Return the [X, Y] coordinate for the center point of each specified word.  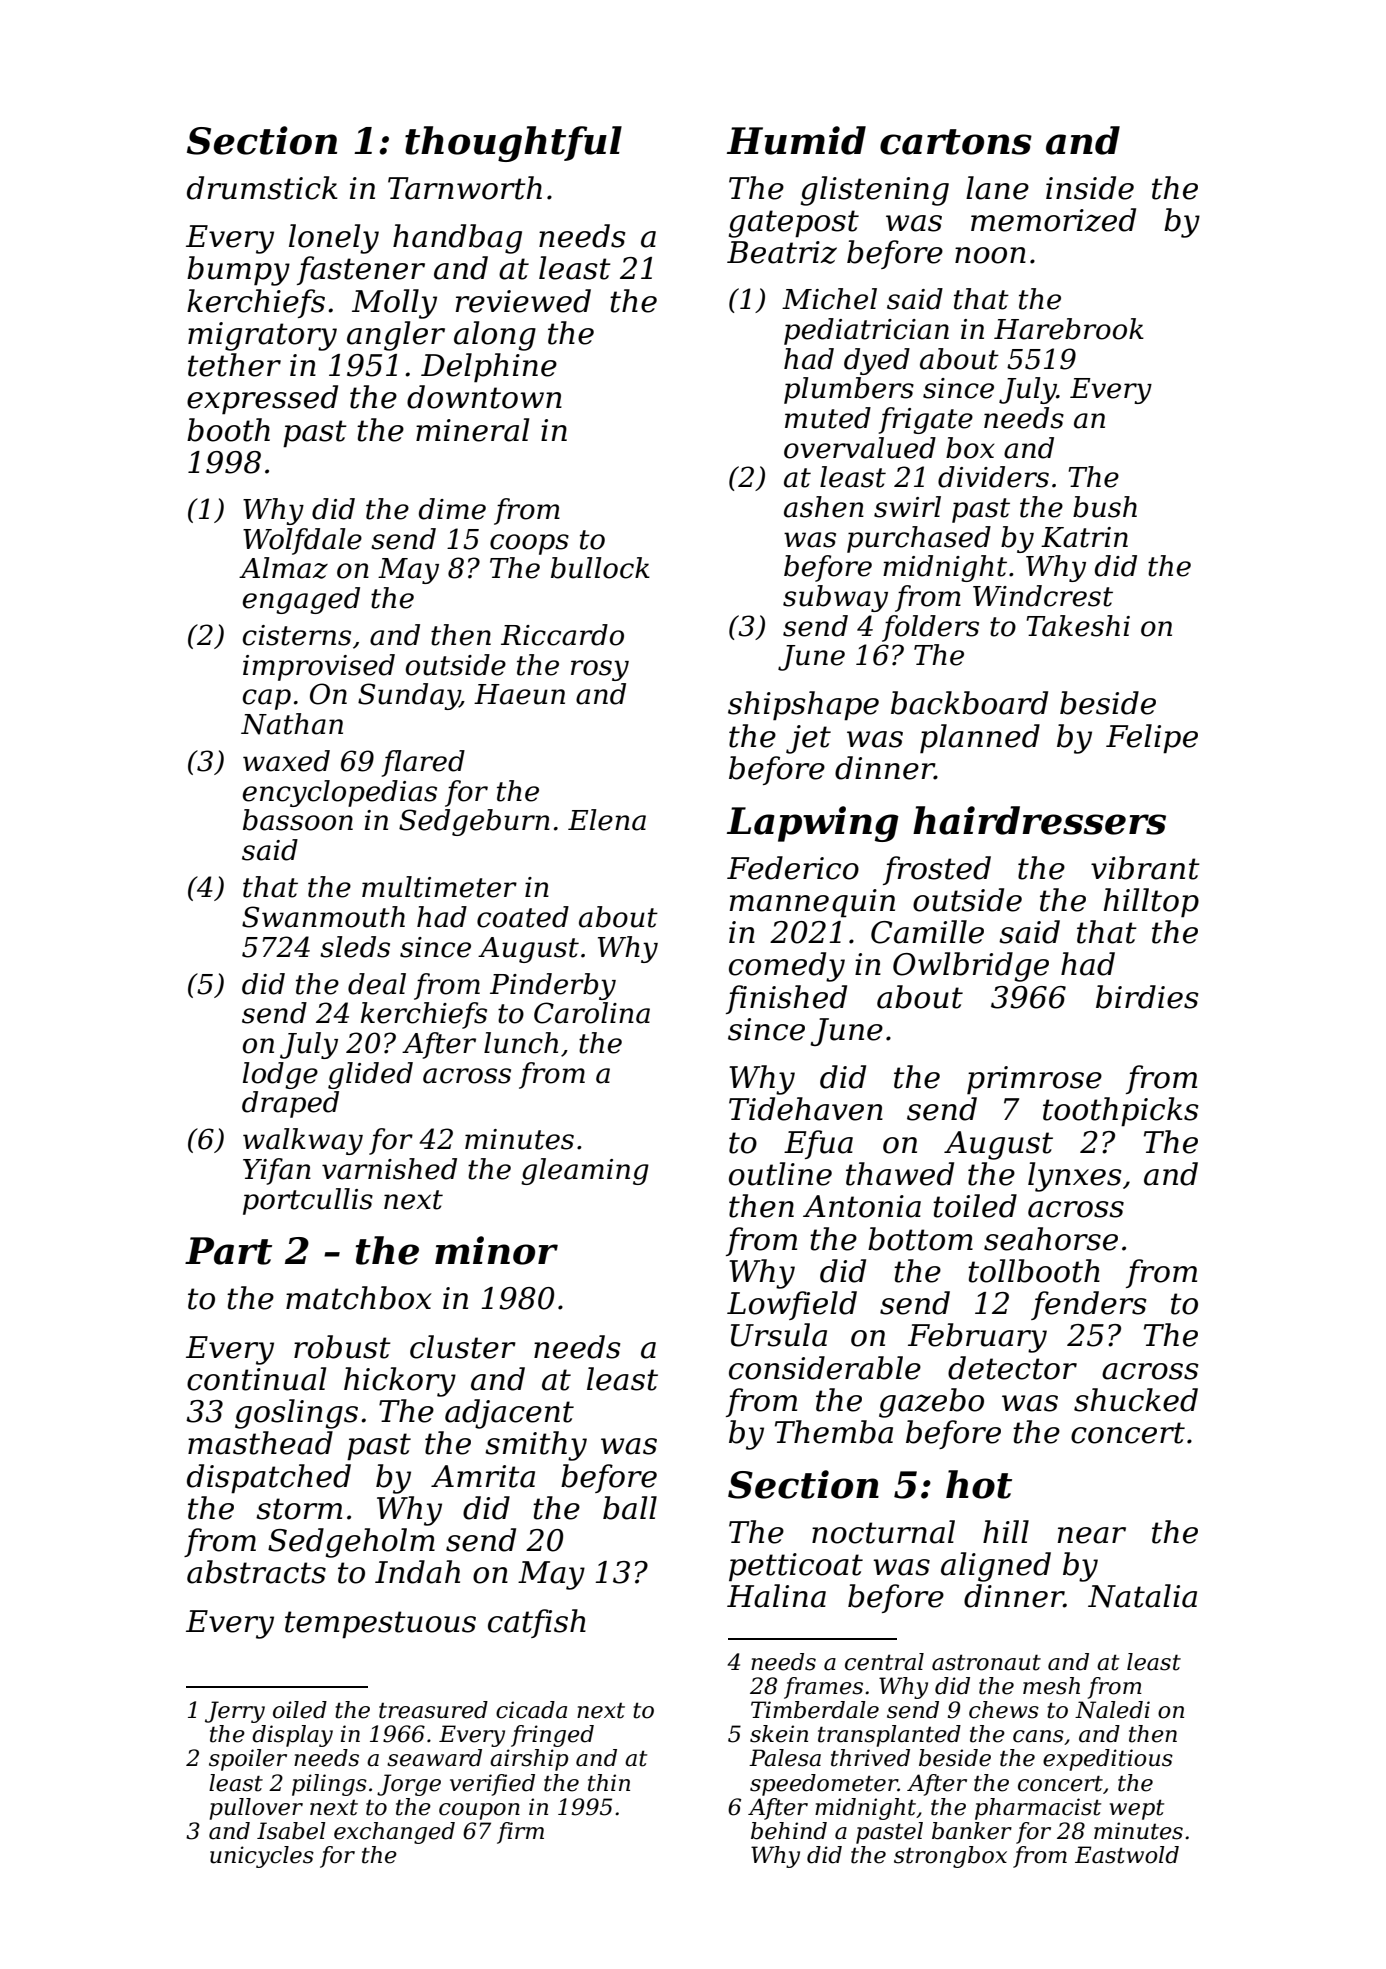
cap [267, 699]
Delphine [489, 368]
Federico [793, 868]
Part [228, 1251]
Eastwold [1127, 1855]
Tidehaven [806, 1109]
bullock [600, 568]
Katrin [1084, 537]
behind [789, 1831]
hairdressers [1039, 820]
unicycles [262, 1857]
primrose [1034, 1080]
